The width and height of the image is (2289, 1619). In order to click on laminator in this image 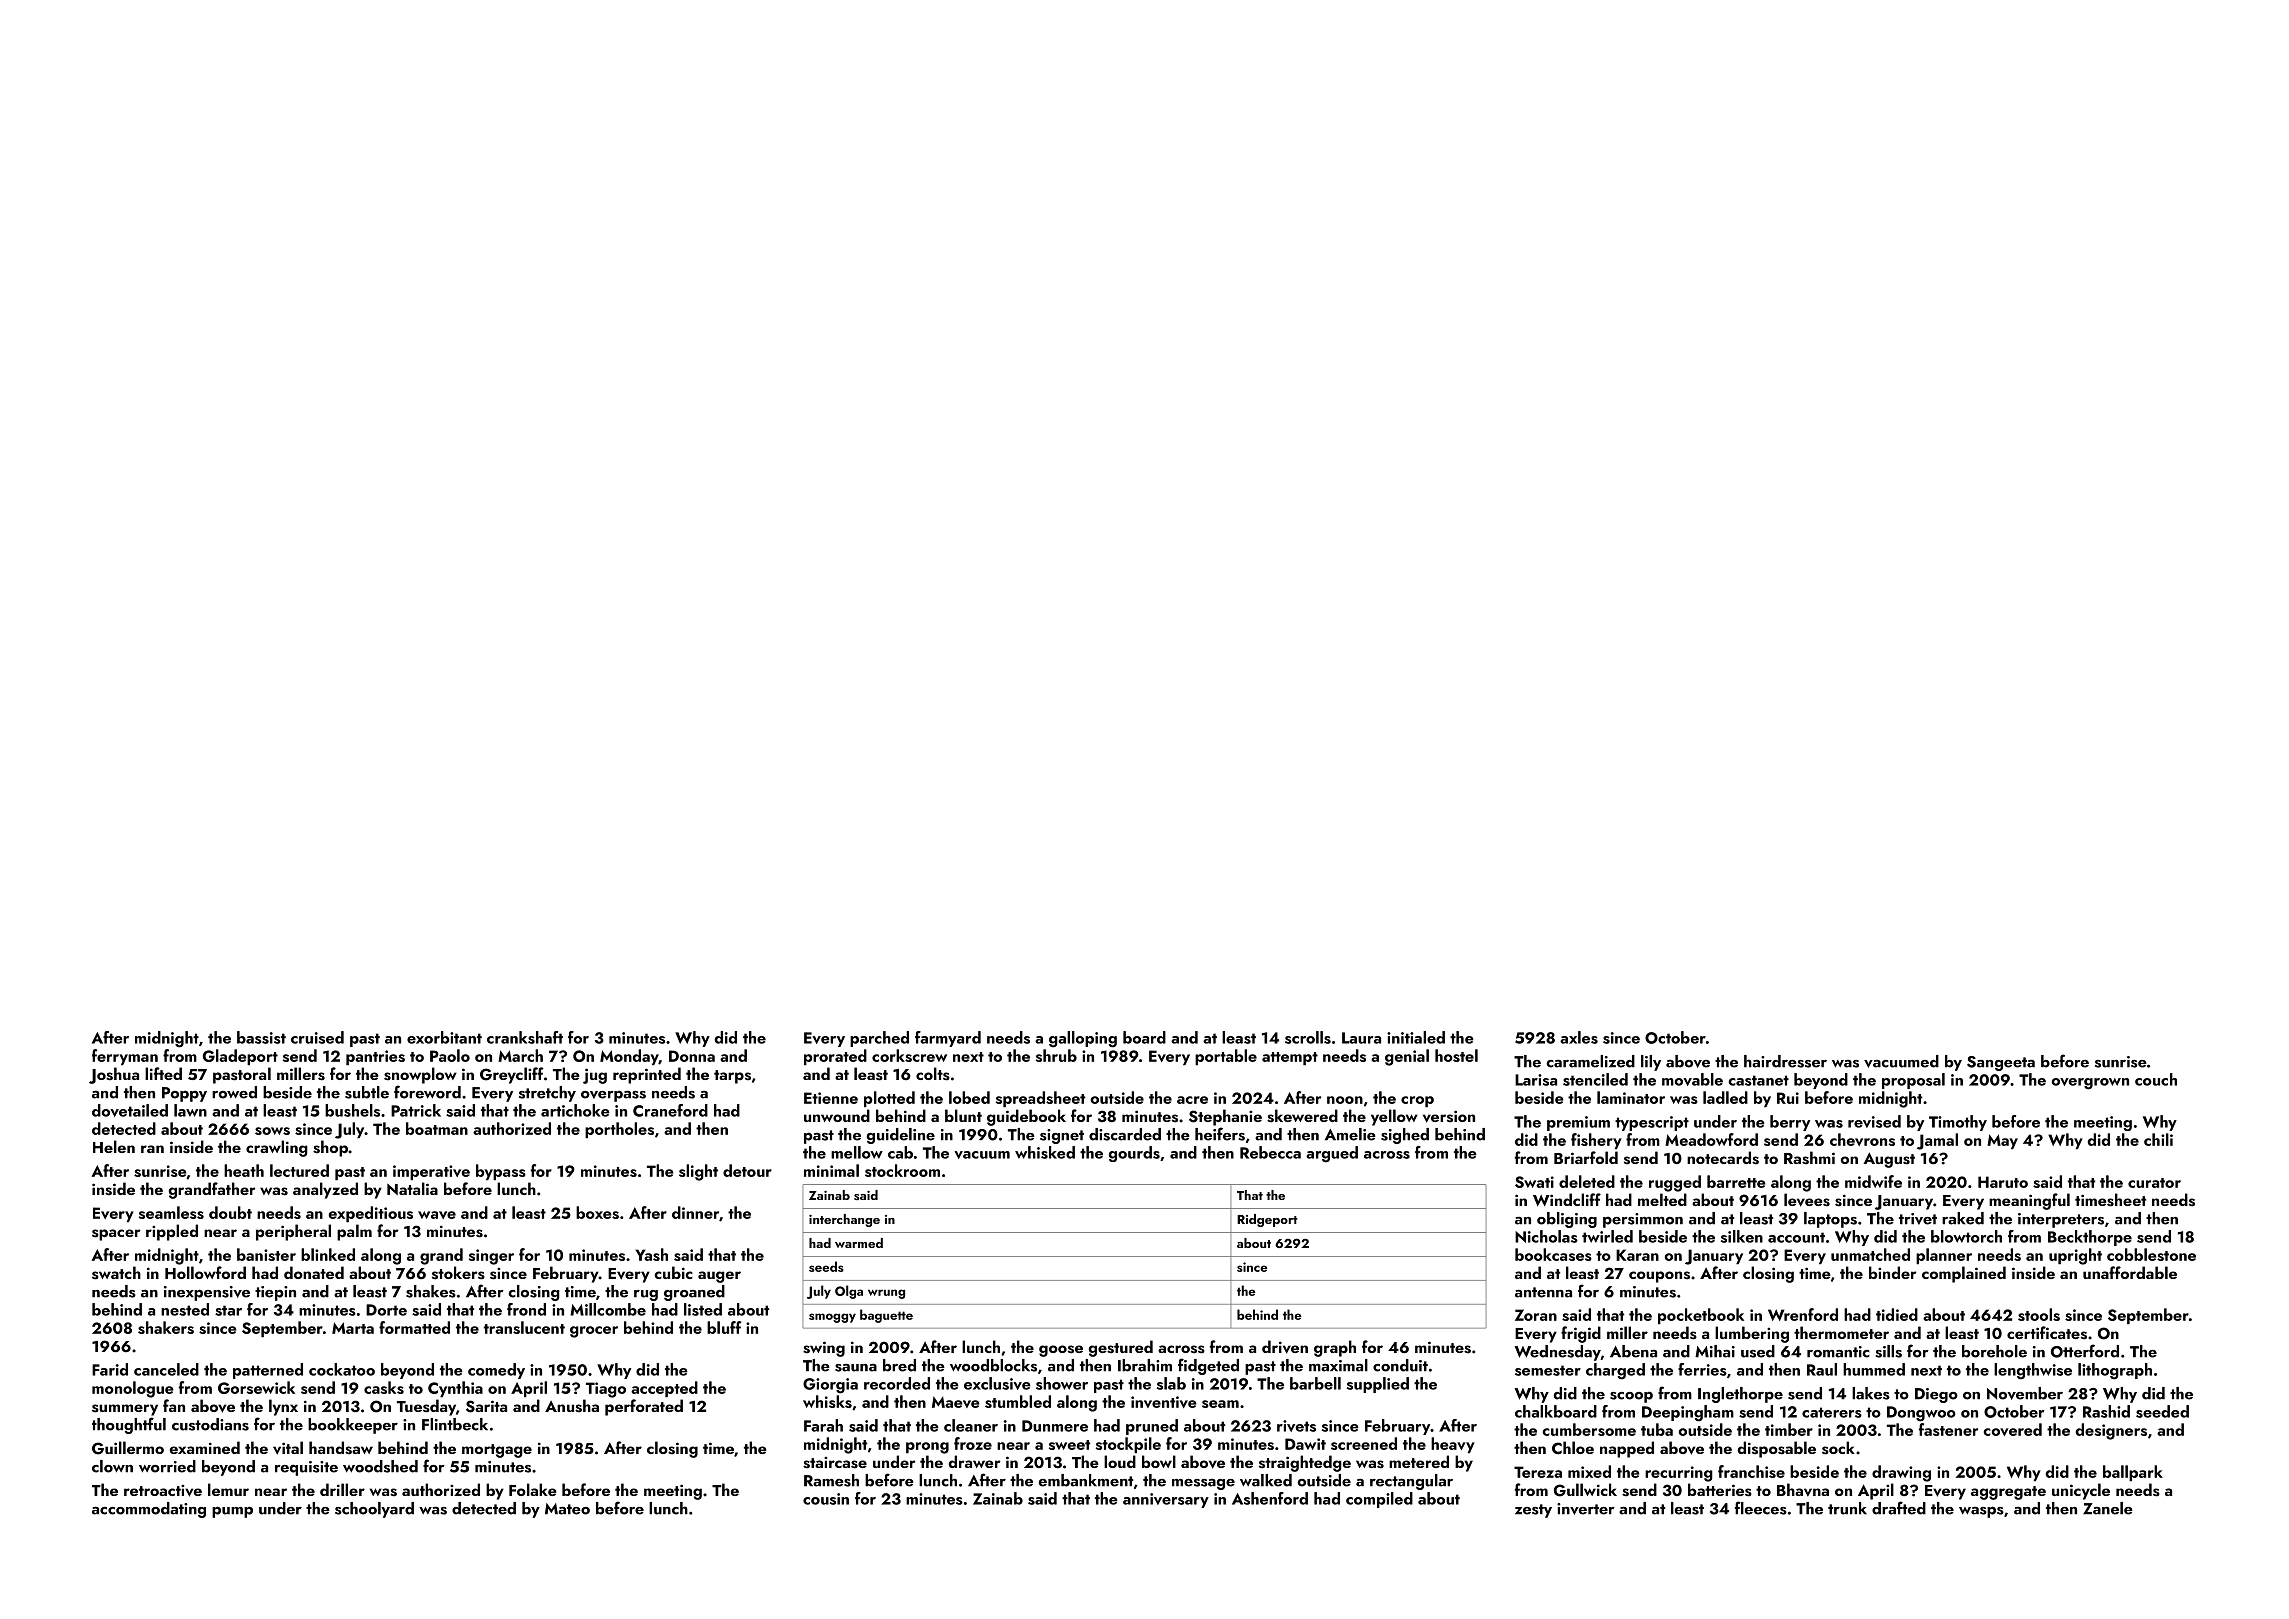, I will do `click(1631, 1097)`.
